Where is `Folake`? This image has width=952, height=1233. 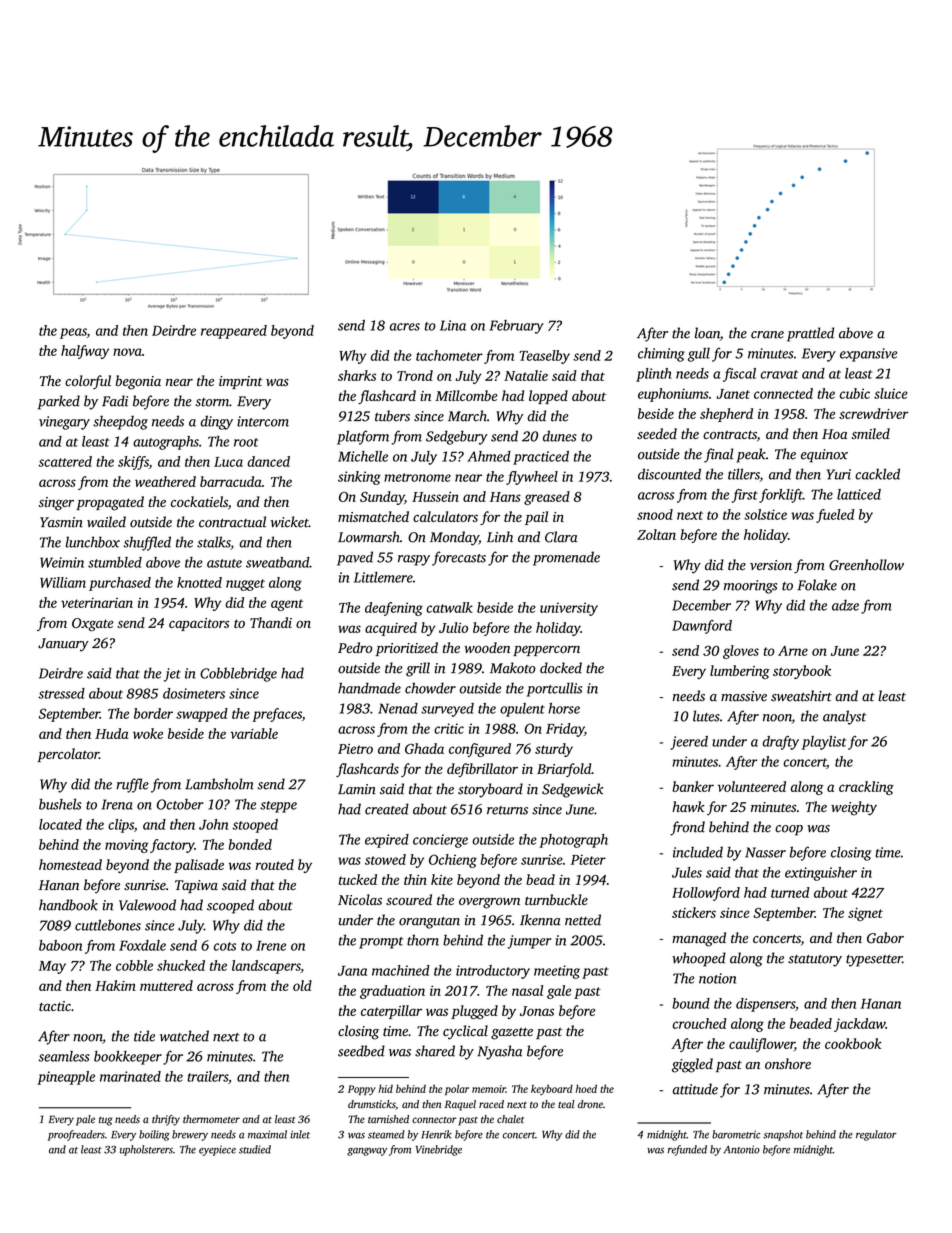
Folake is located at coordinates (817, 585).
